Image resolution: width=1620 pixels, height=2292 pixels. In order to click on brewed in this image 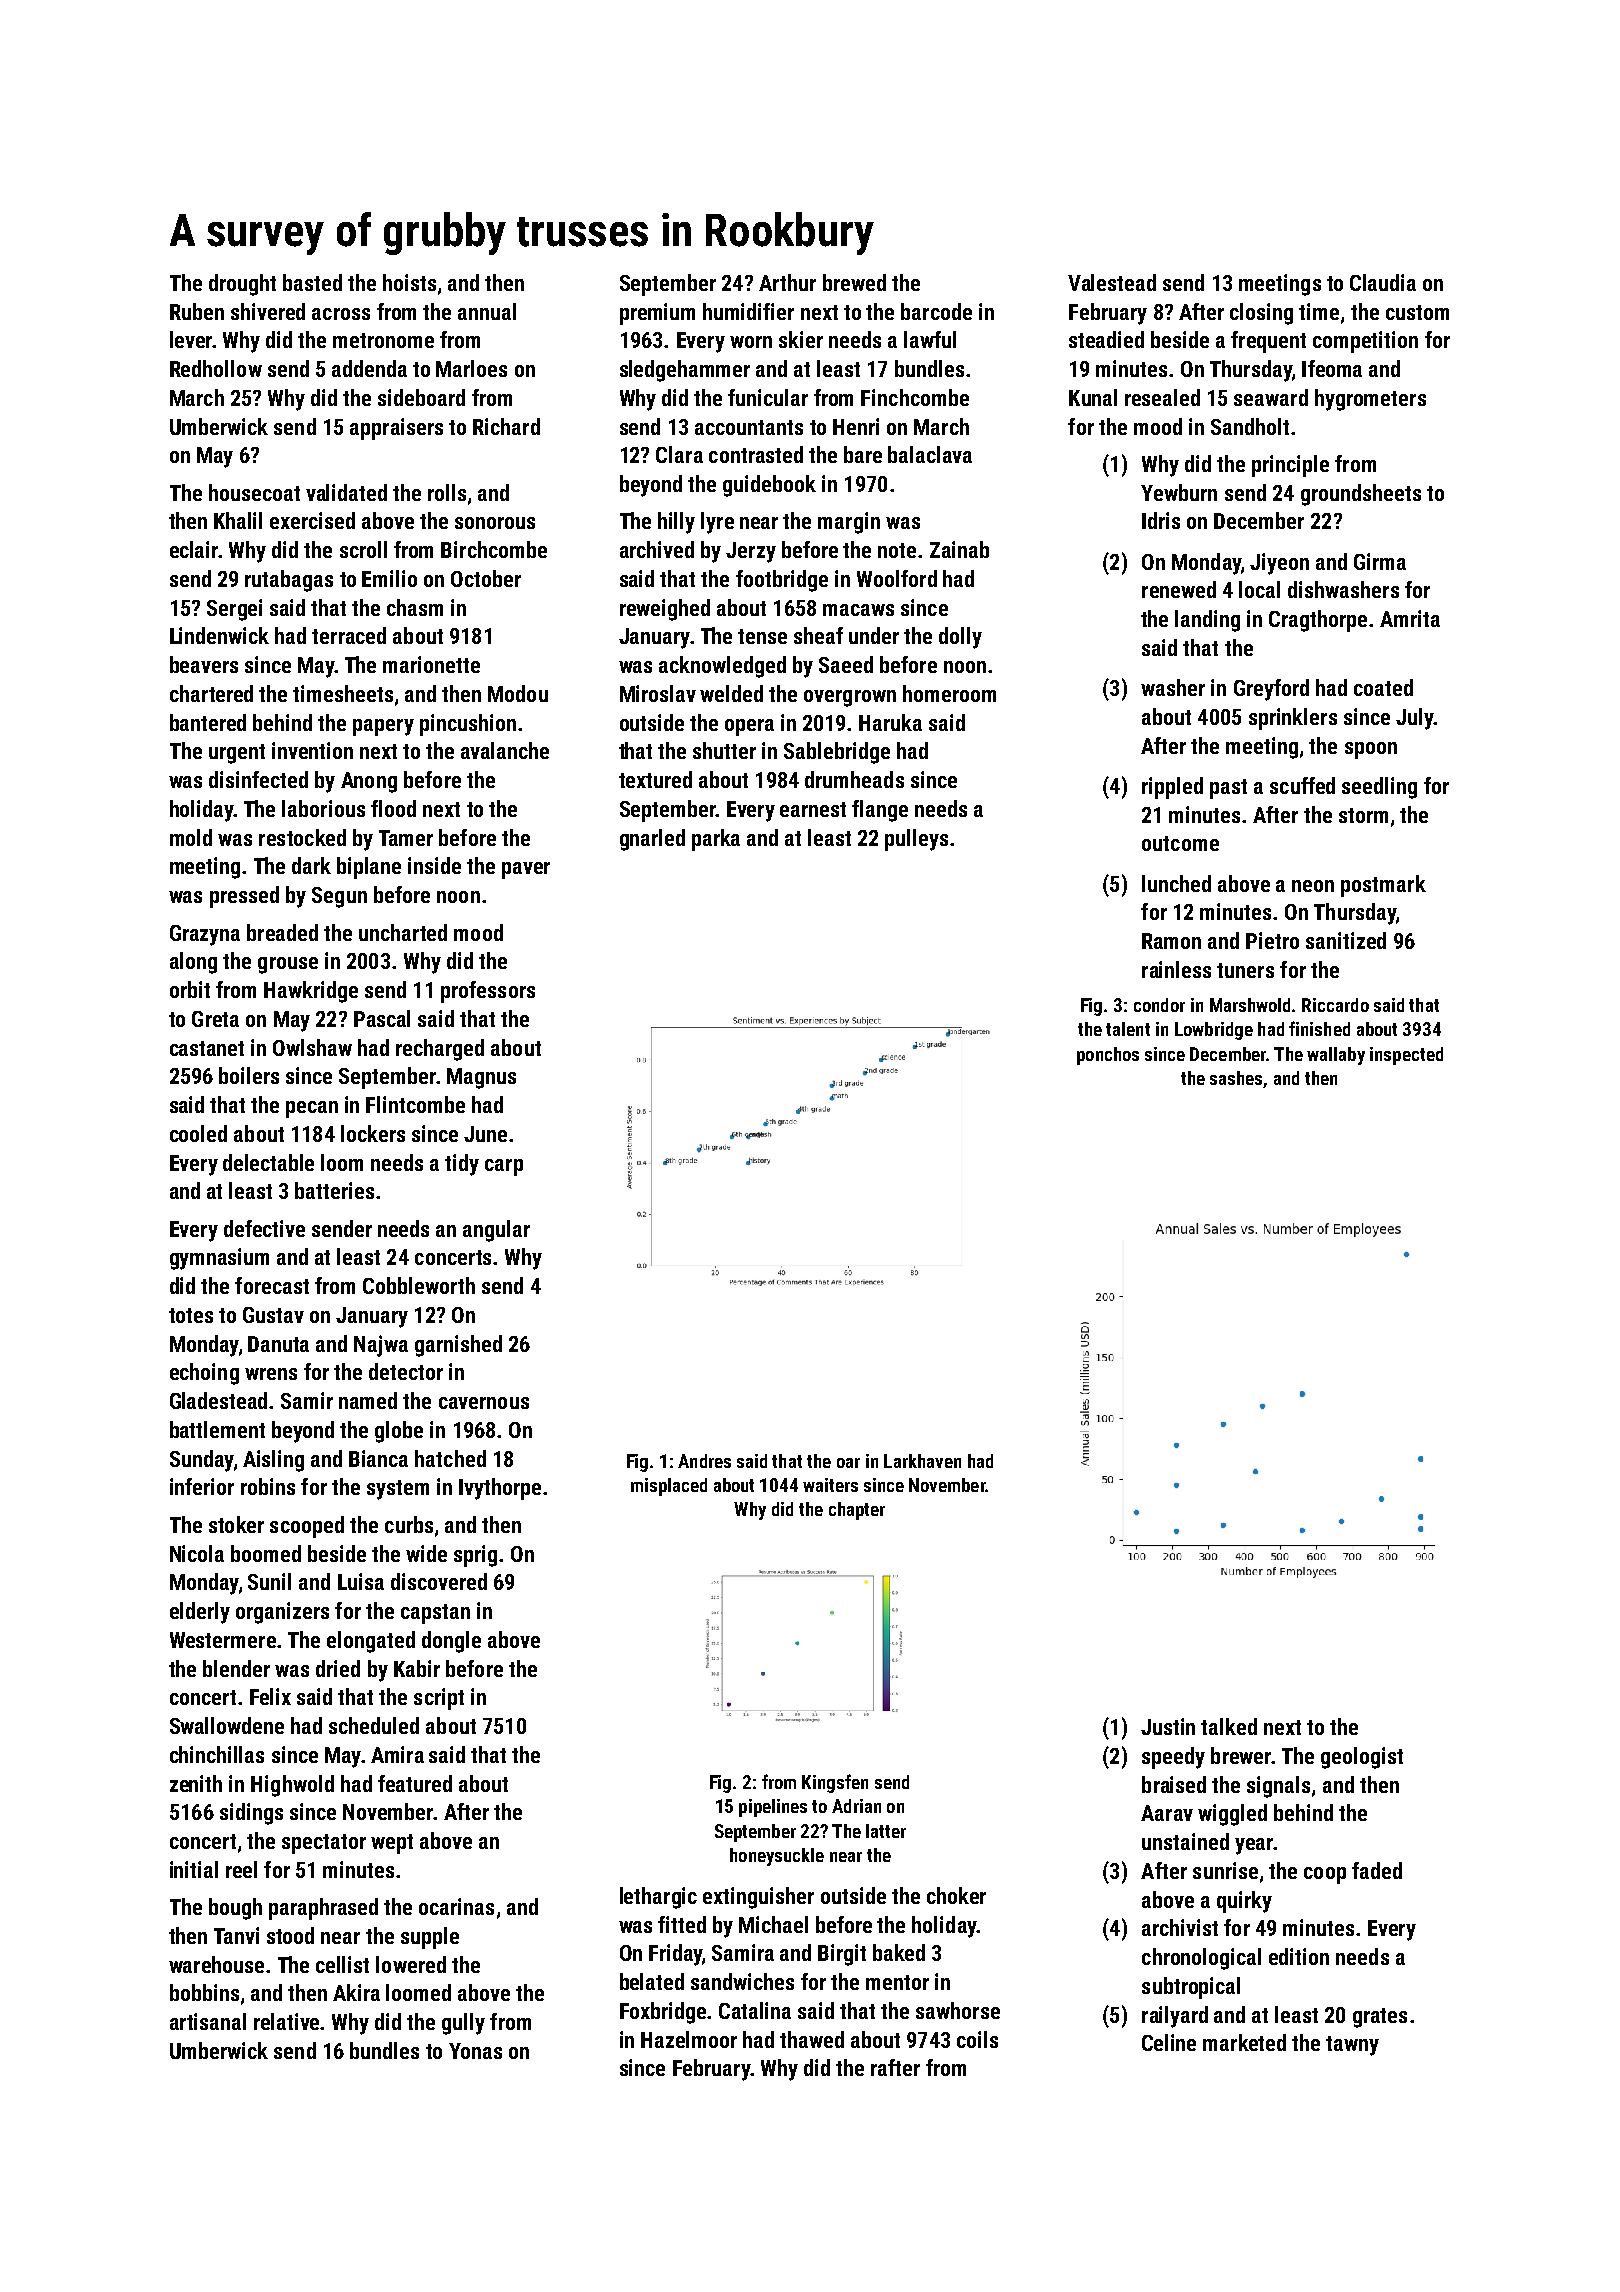, I will do `click(854, 282)`.
